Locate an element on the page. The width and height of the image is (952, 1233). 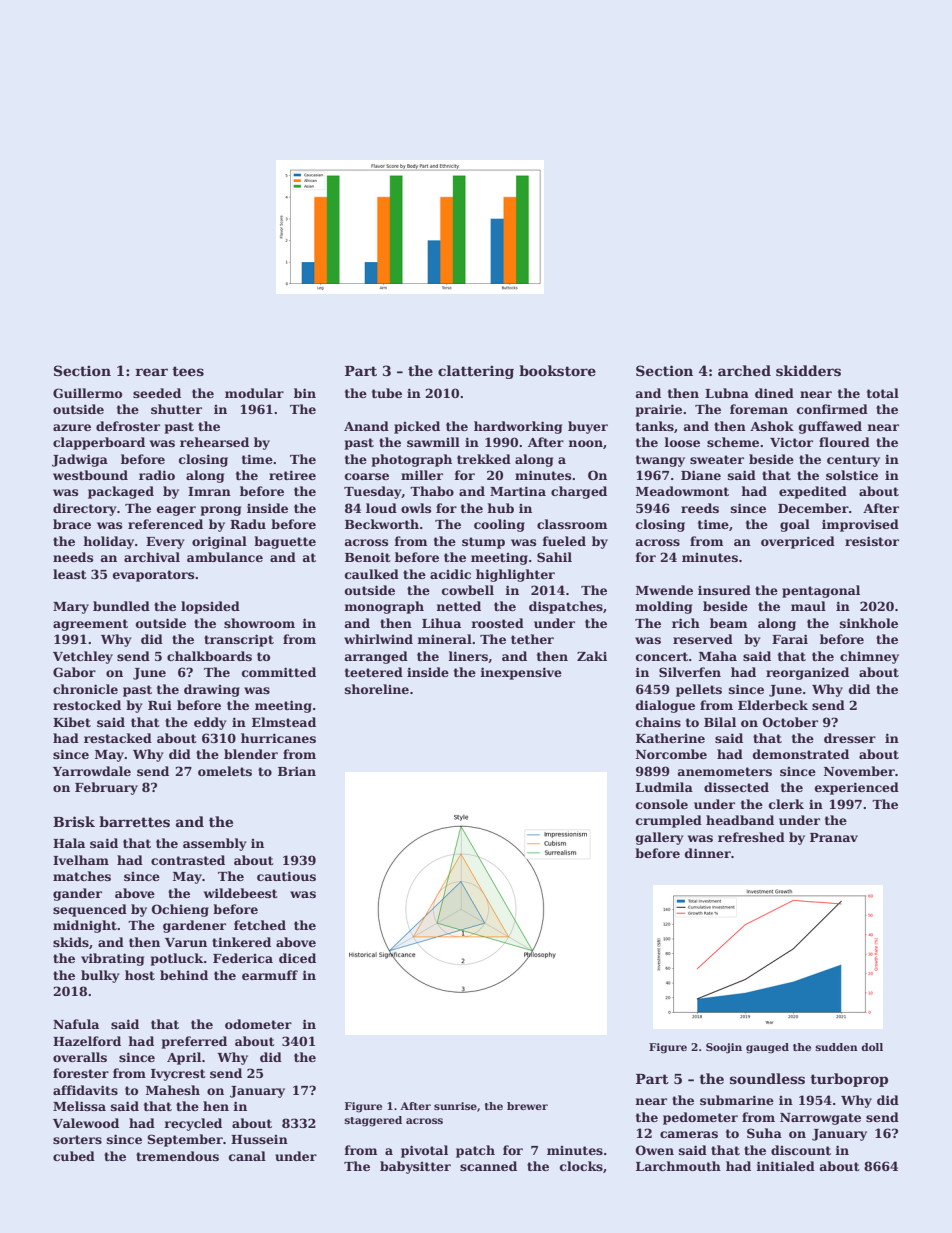
Katherine is located at coordinates (670, 738).
